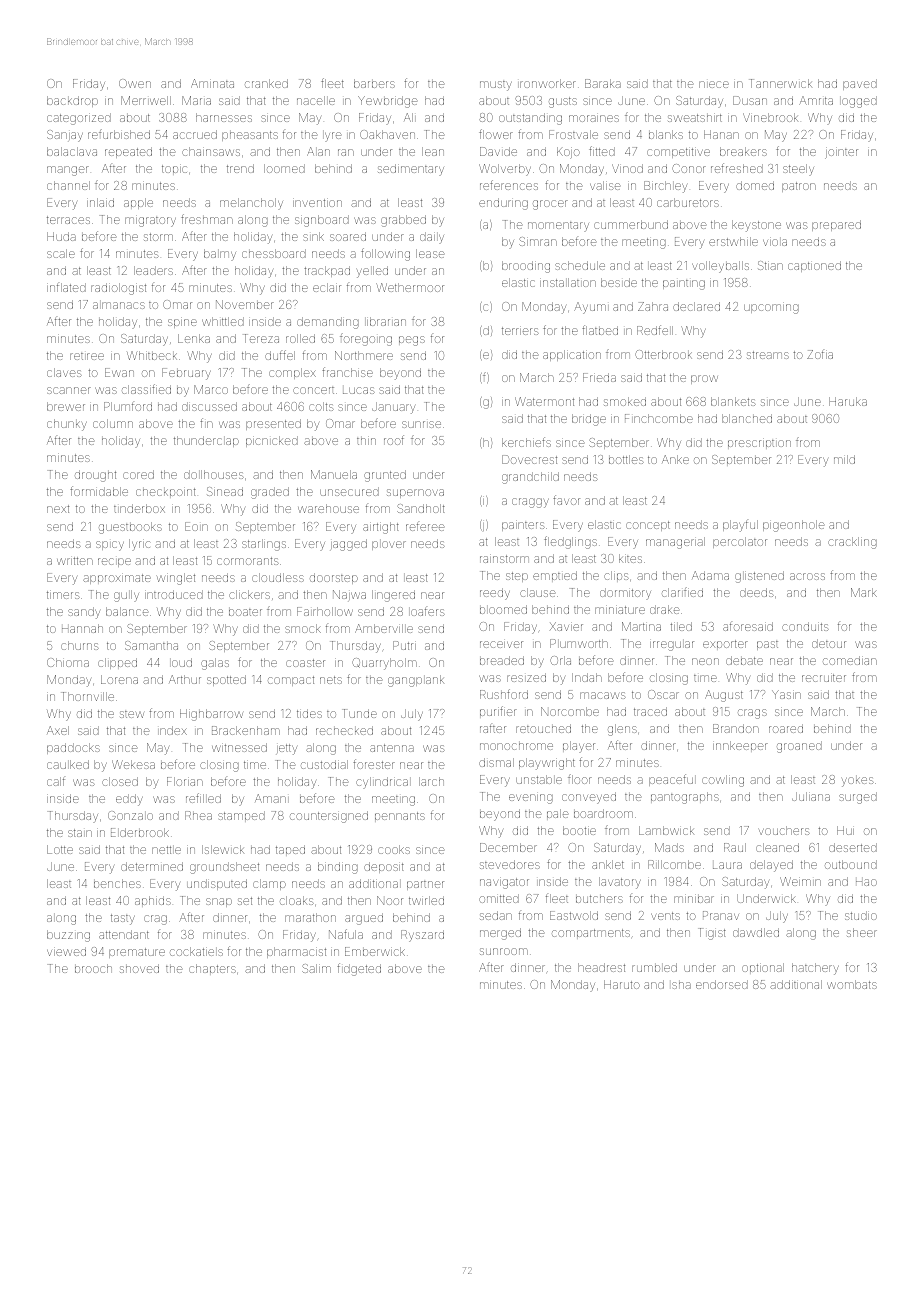 The height and width of the screenshot is (1308, 924). I want to click on Haruto, so click(622, 984).
